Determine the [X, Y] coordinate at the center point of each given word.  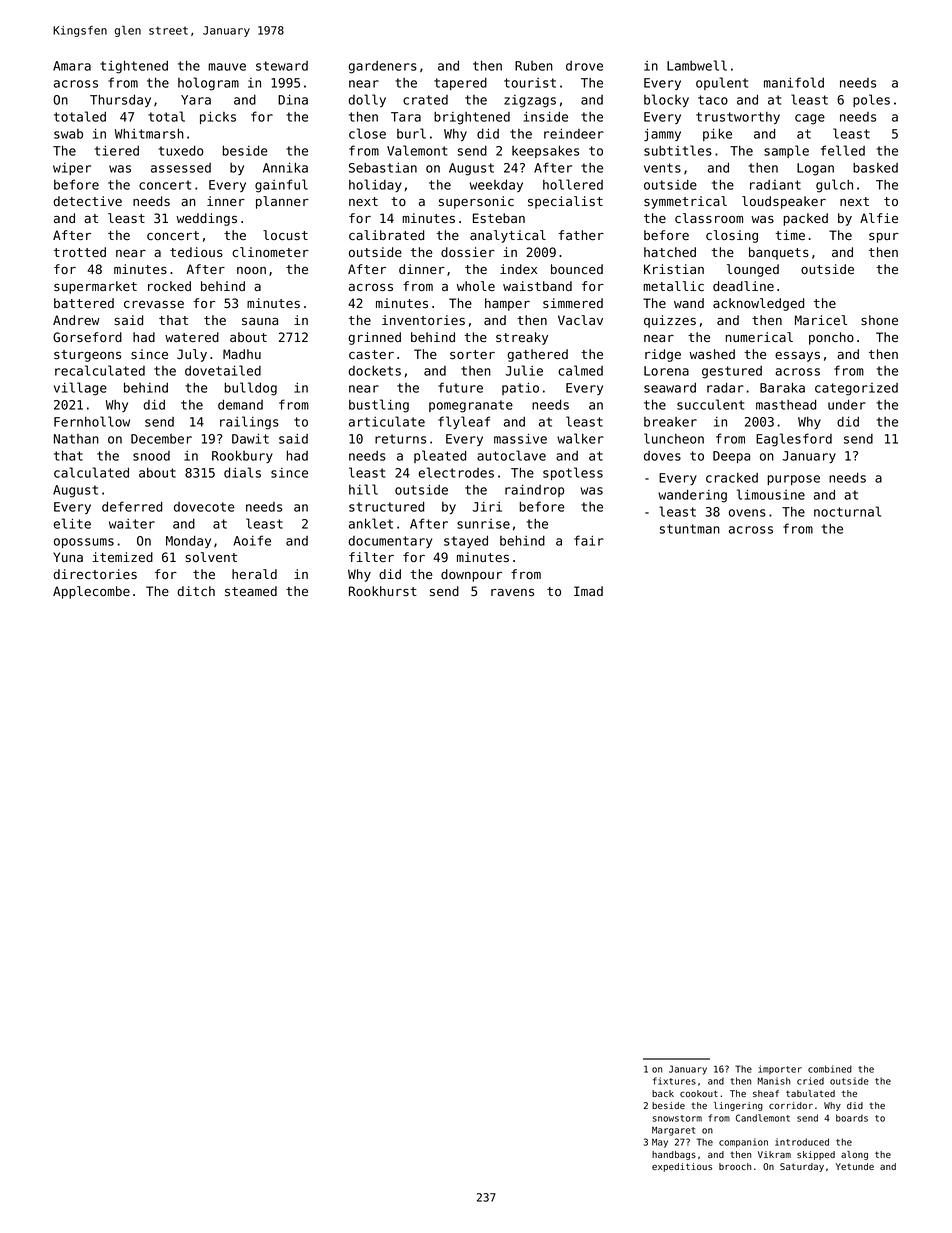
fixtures [674, 1081]
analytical [508, 236]
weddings [206, 219]
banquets [779, 253]
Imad [588, 591]
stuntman [690, 529]
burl [411, 133]
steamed [251, 591]
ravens [512, 592]
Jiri [487, 507]
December [161, 439]
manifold [794, 82]
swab [68, 134]
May [660, 1143]
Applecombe [91, 592]
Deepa [731, 457]
